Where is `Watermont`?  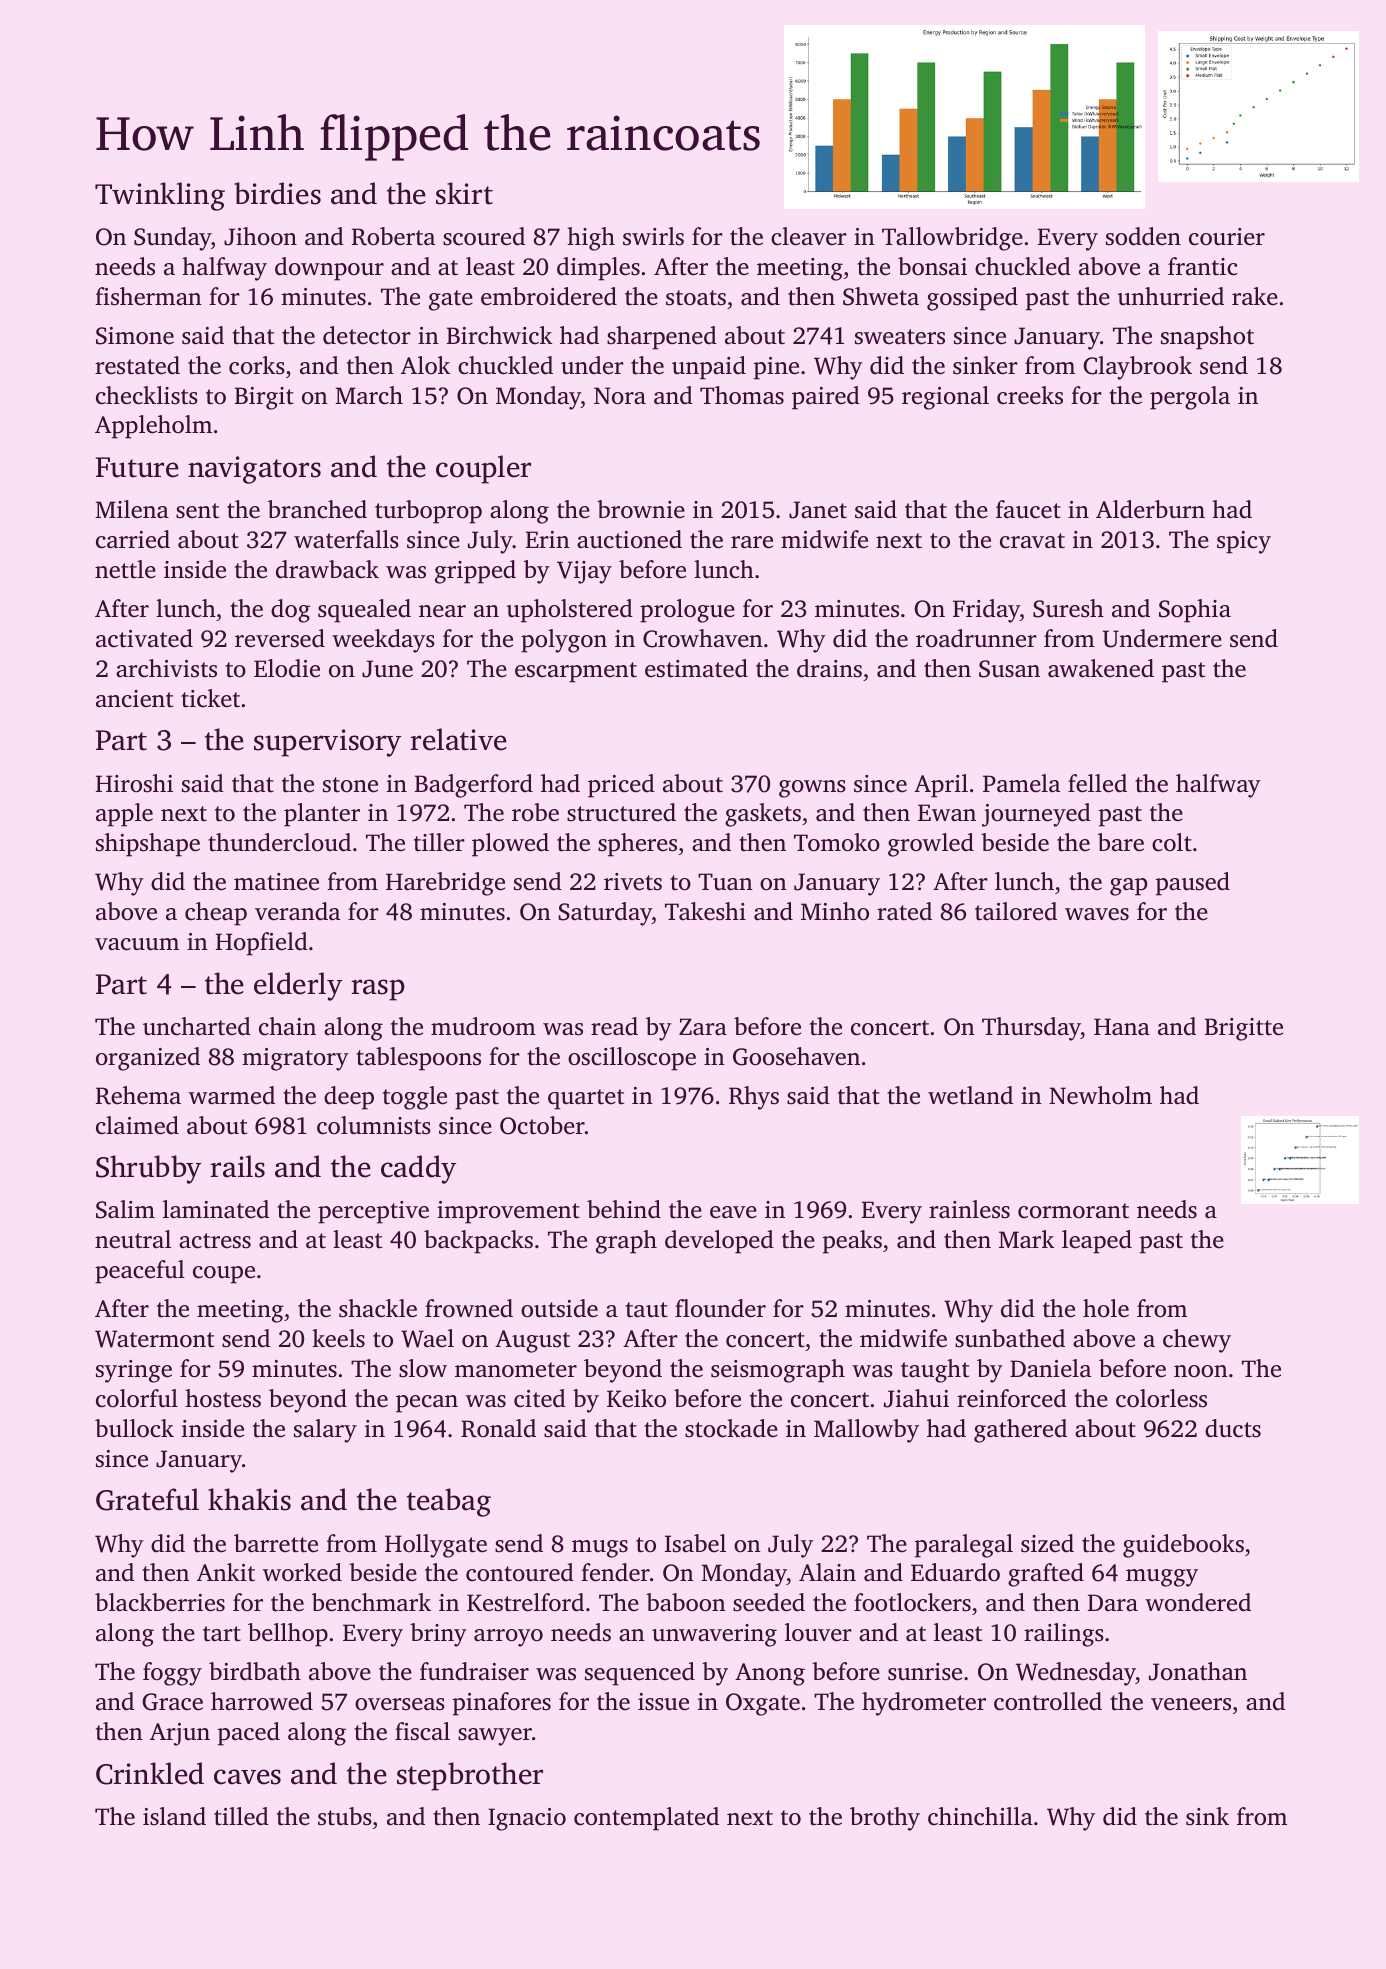
Watermont is located at coordinates (154, 1339).
